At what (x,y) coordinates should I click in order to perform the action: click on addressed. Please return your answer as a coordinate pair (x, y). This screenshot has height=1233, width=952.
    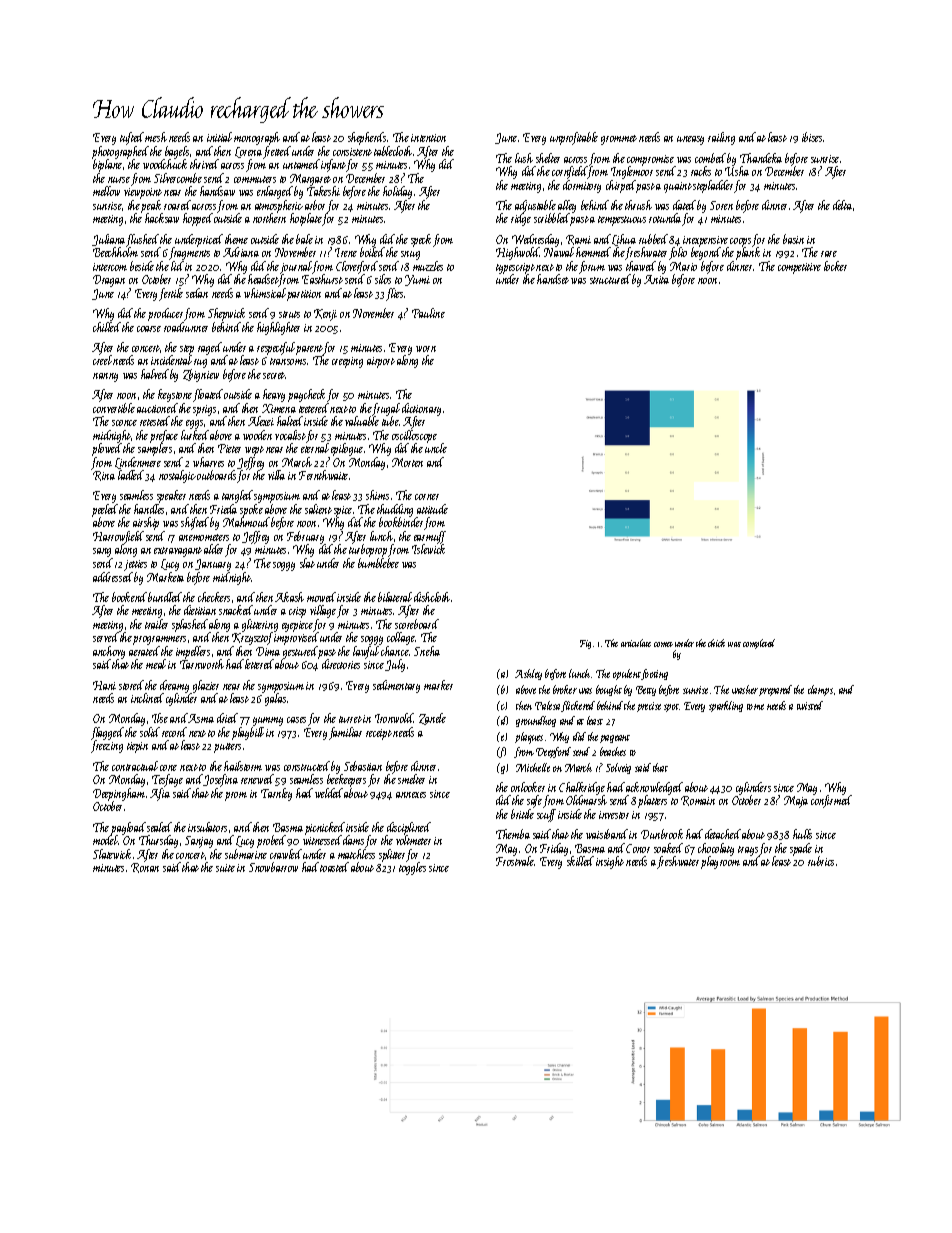
    Looking at the image, I should click on (113, 577).
